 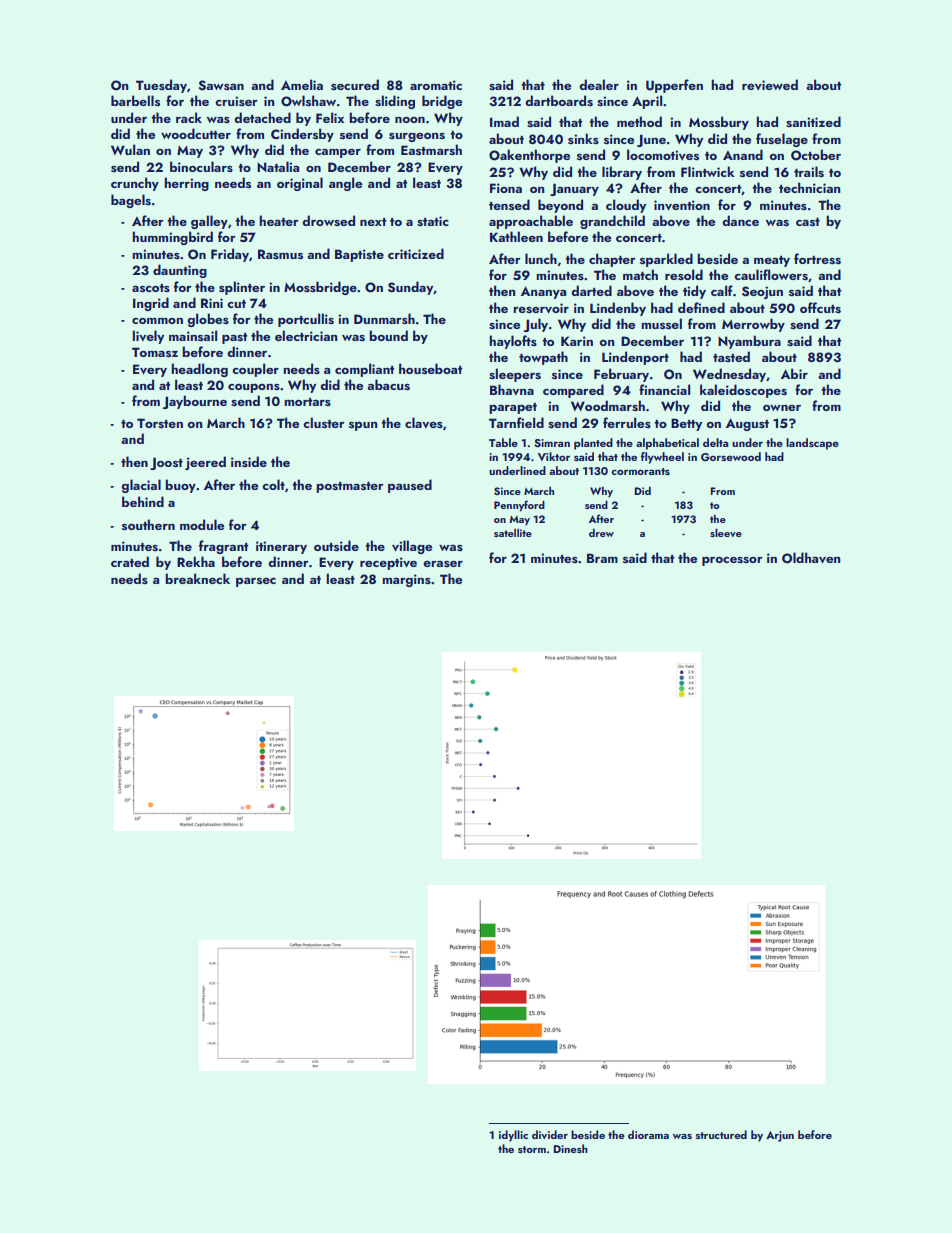 I want to click on cruiser, so click(x=236, y=101).
